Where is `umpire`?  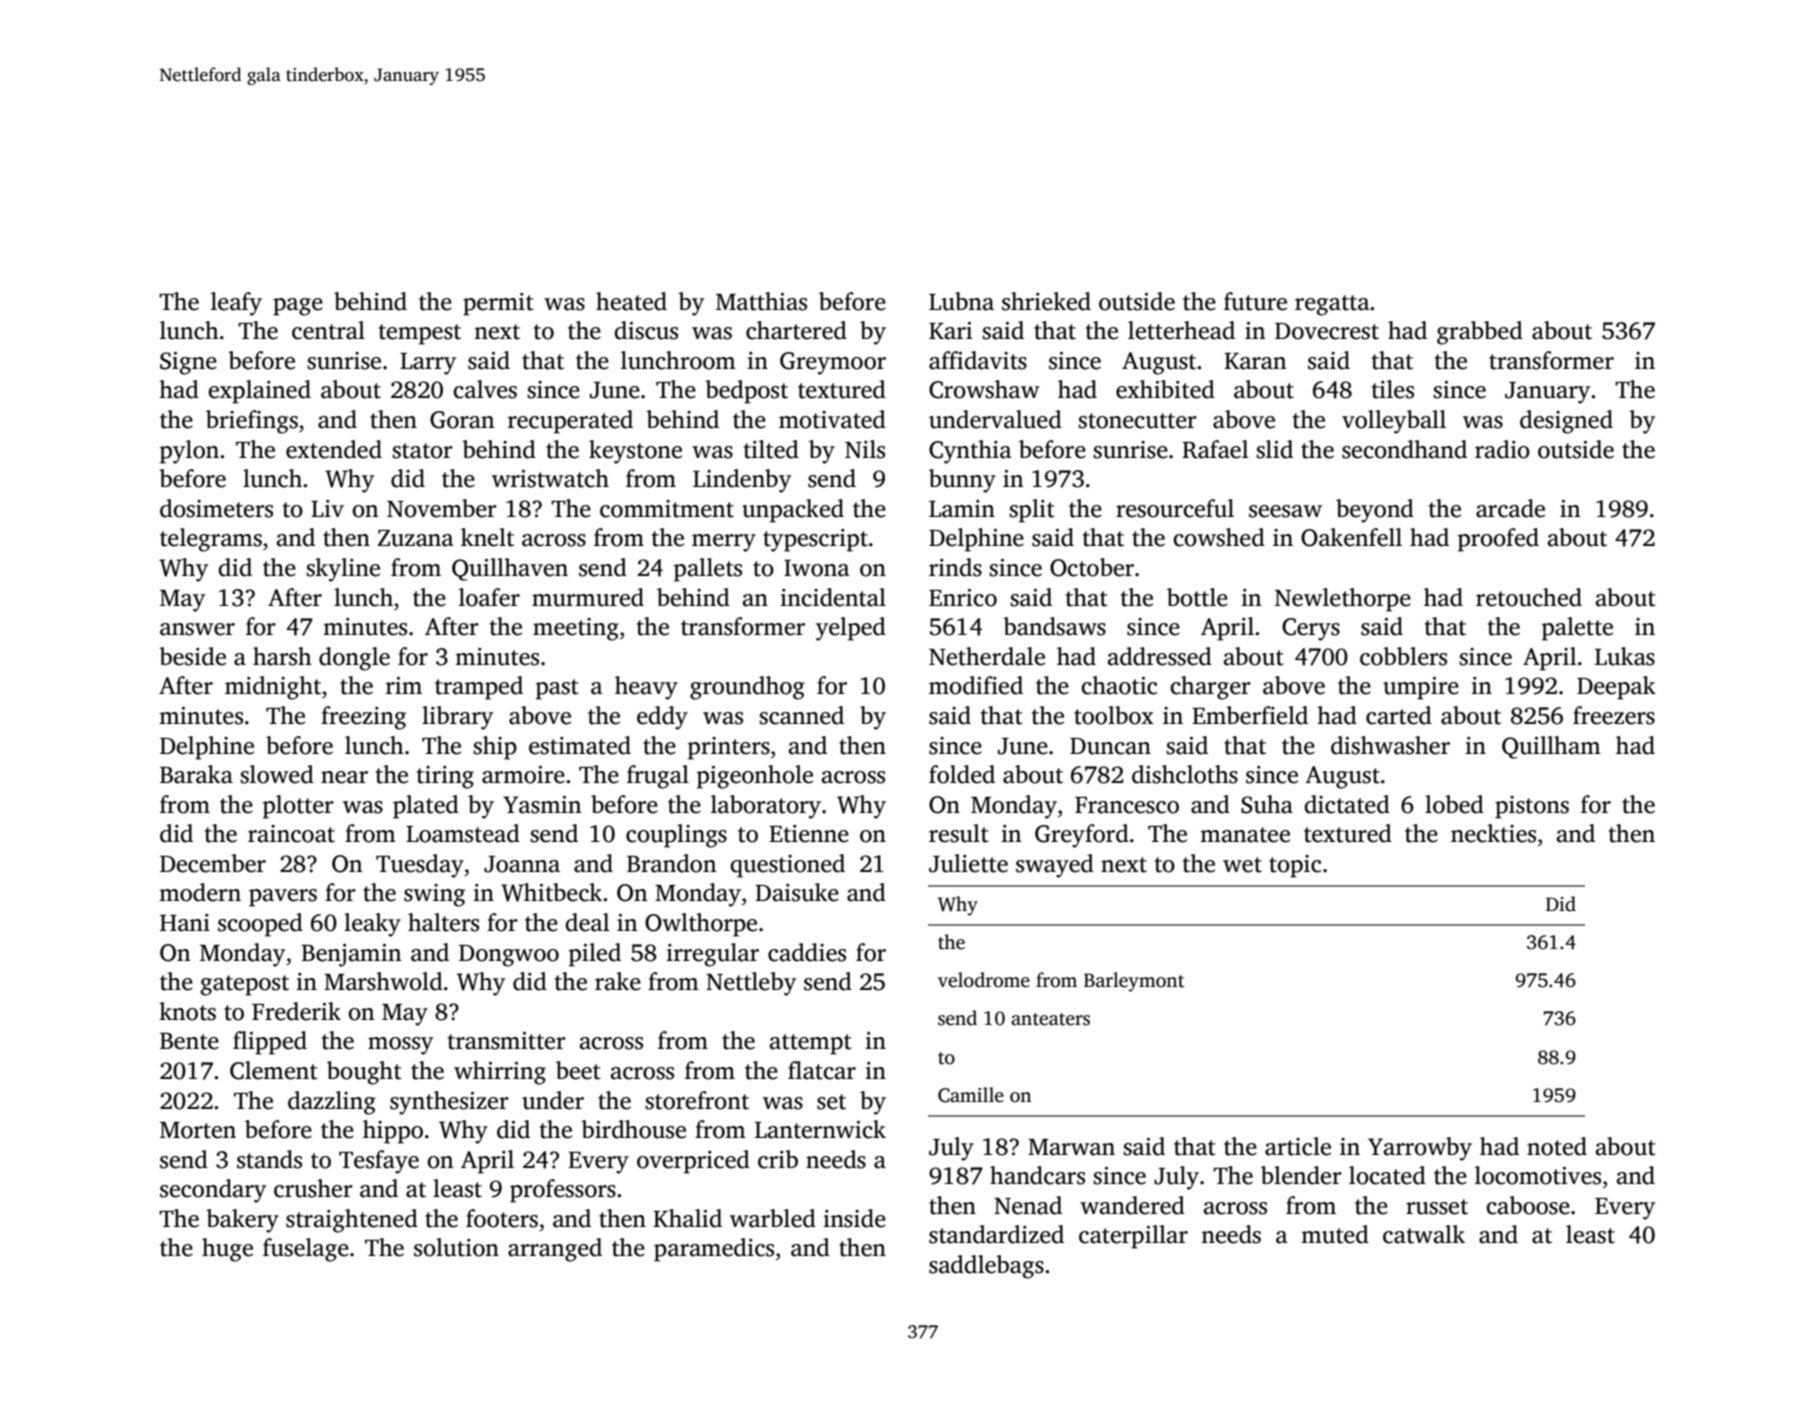 umpire is located at coordinates (1421, 688).
